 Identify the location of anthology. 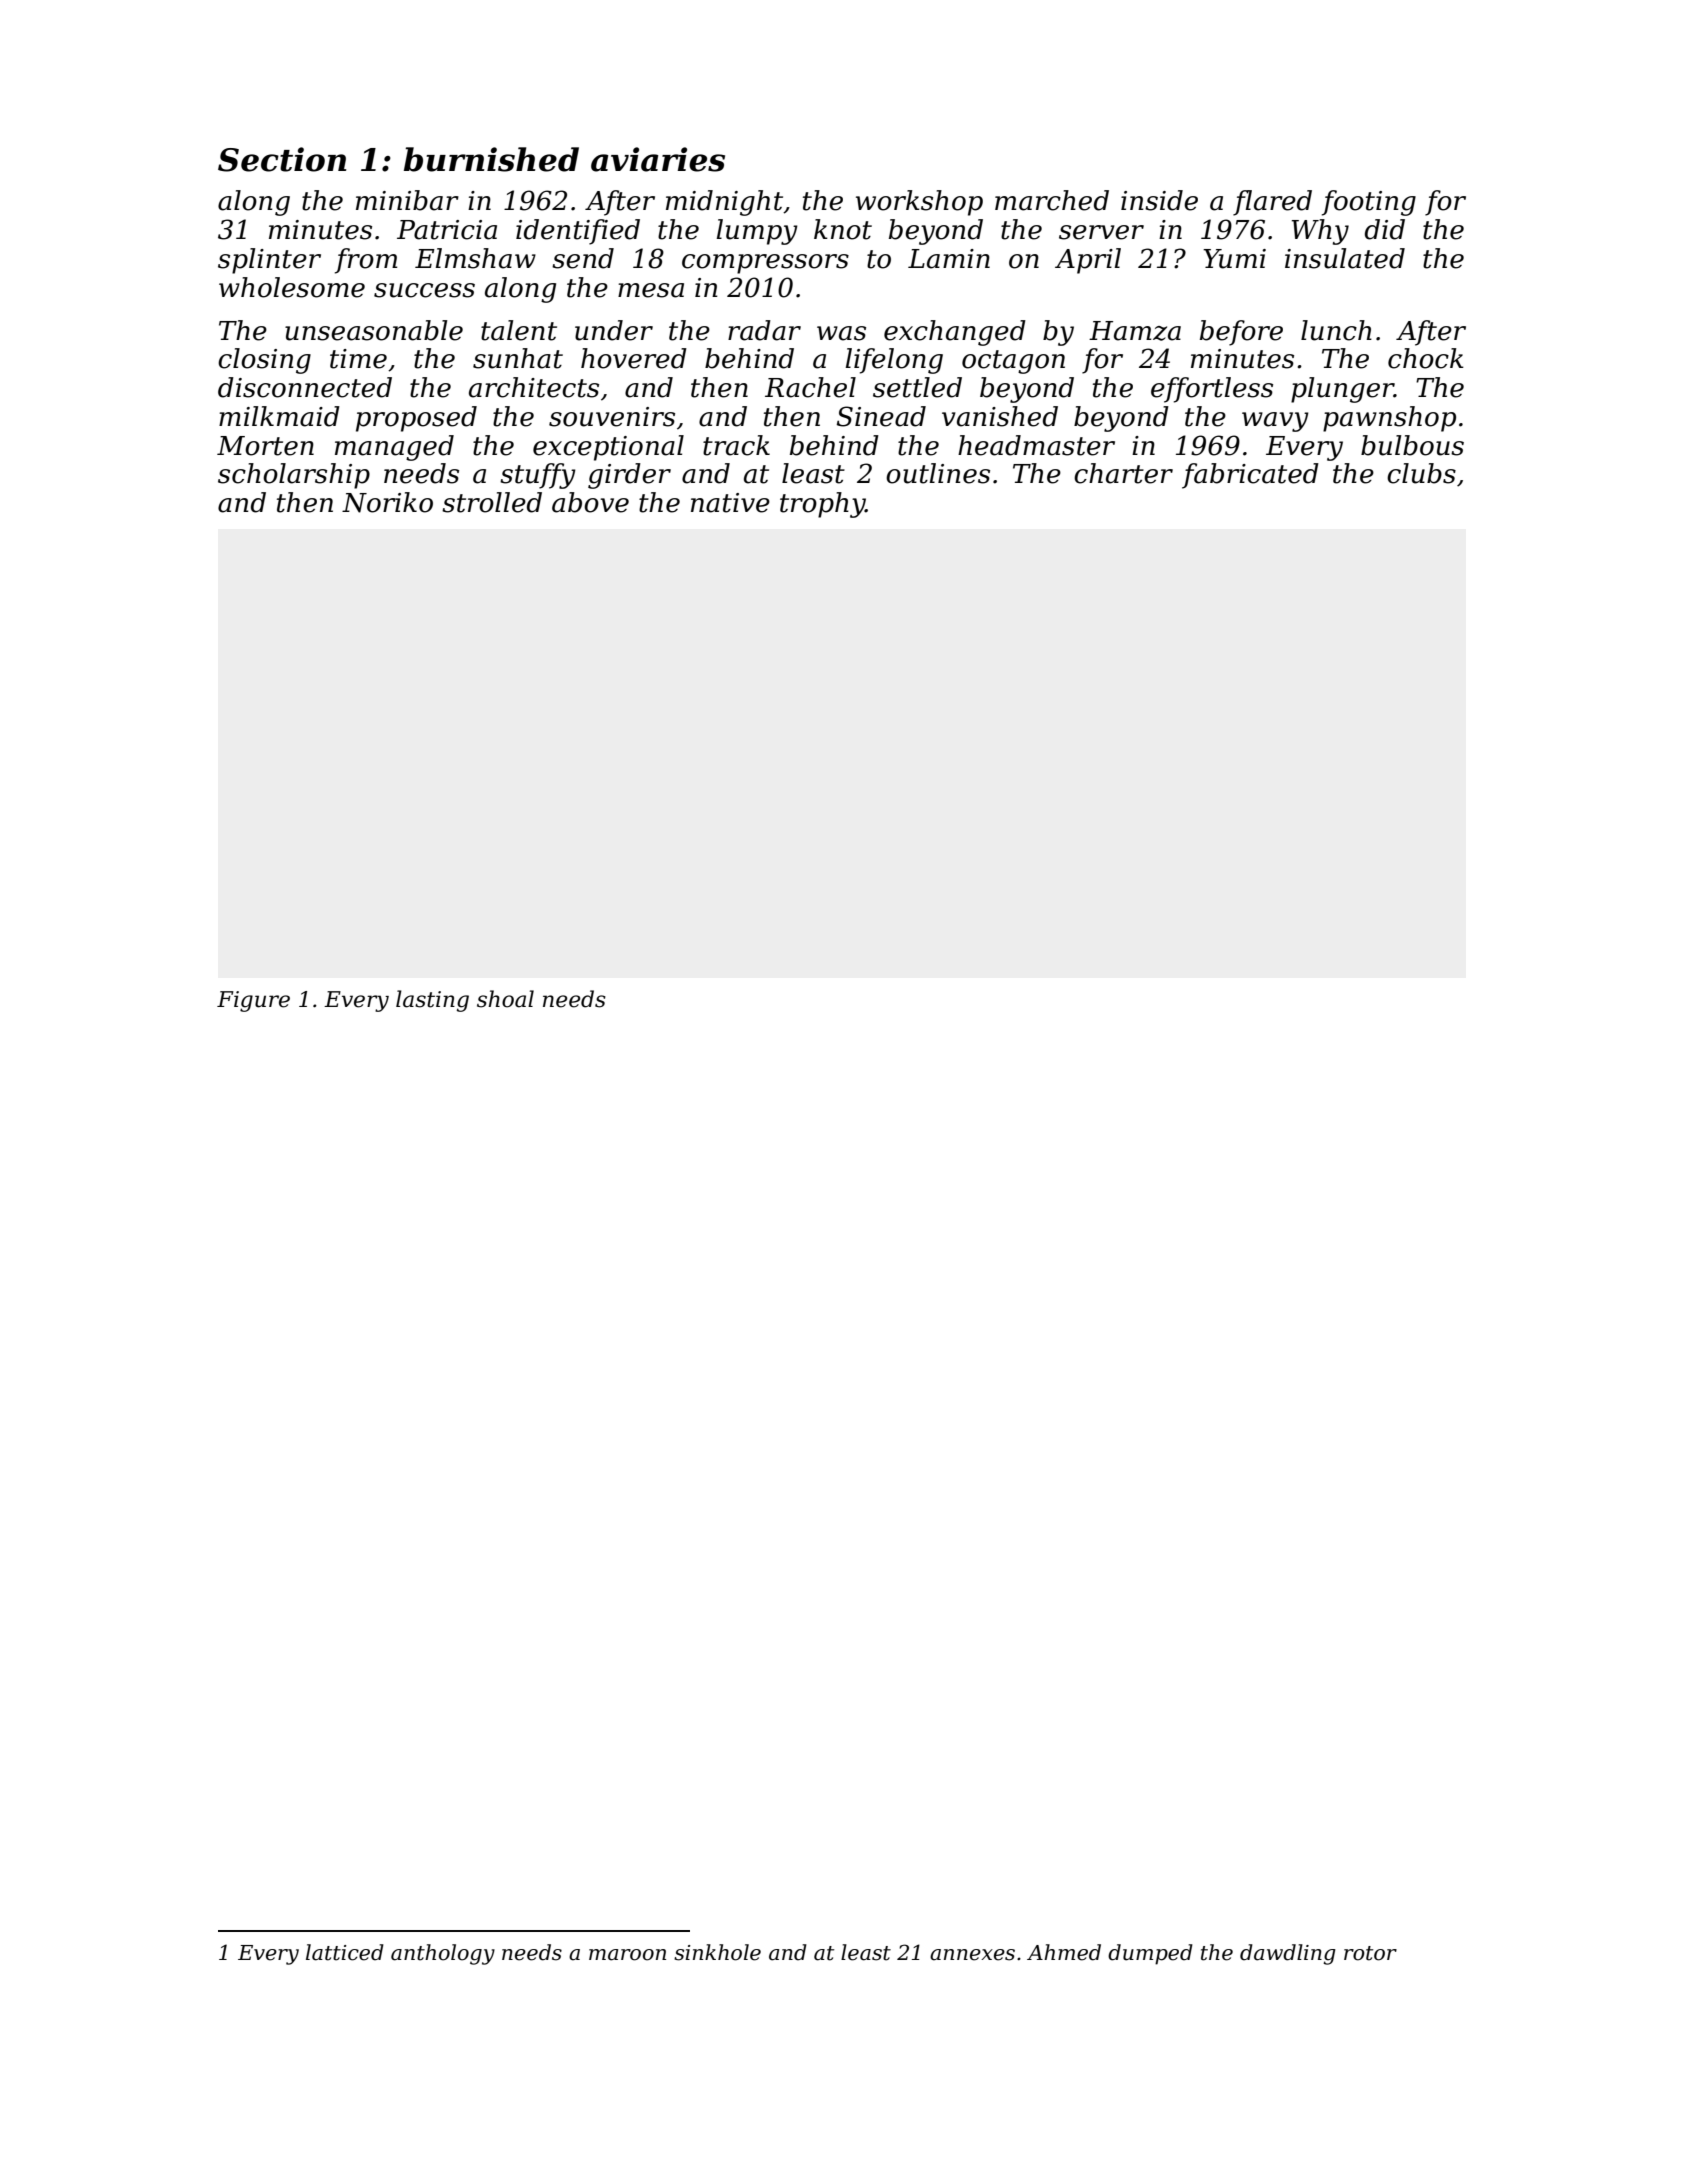
(443, 1954).
